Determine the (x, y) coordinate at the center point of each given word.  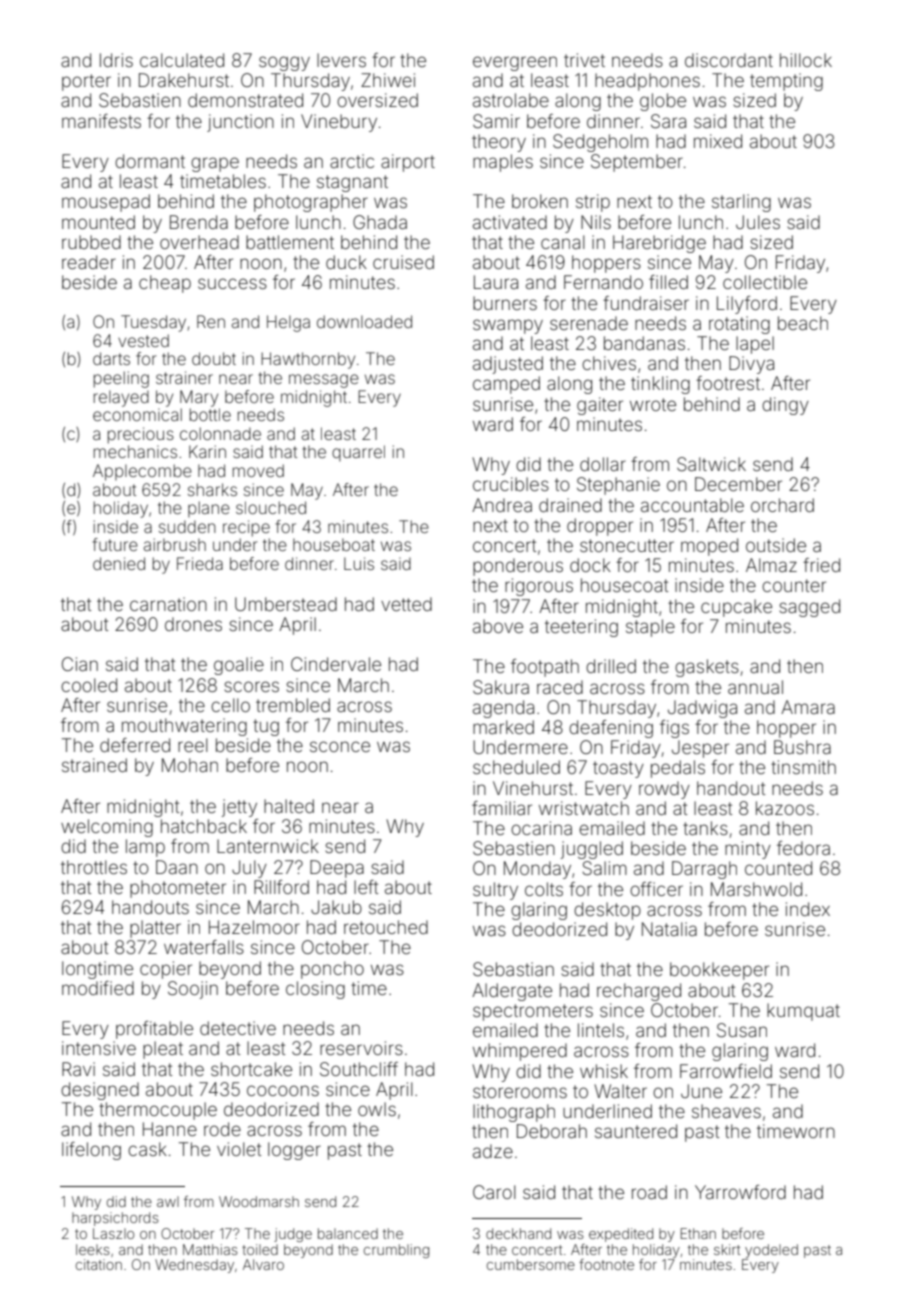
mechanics (135, 451)
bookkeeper (719, 971)
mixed (718, 141)
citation (99, 1264)
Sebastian (513, 969)
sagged (809, 608)
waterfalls (204, 947)
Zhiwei (388, 80)
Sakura (501, 687)
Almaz (771, 565)
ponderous (518, 567)
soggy (284, 63)
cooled (89, 685)
